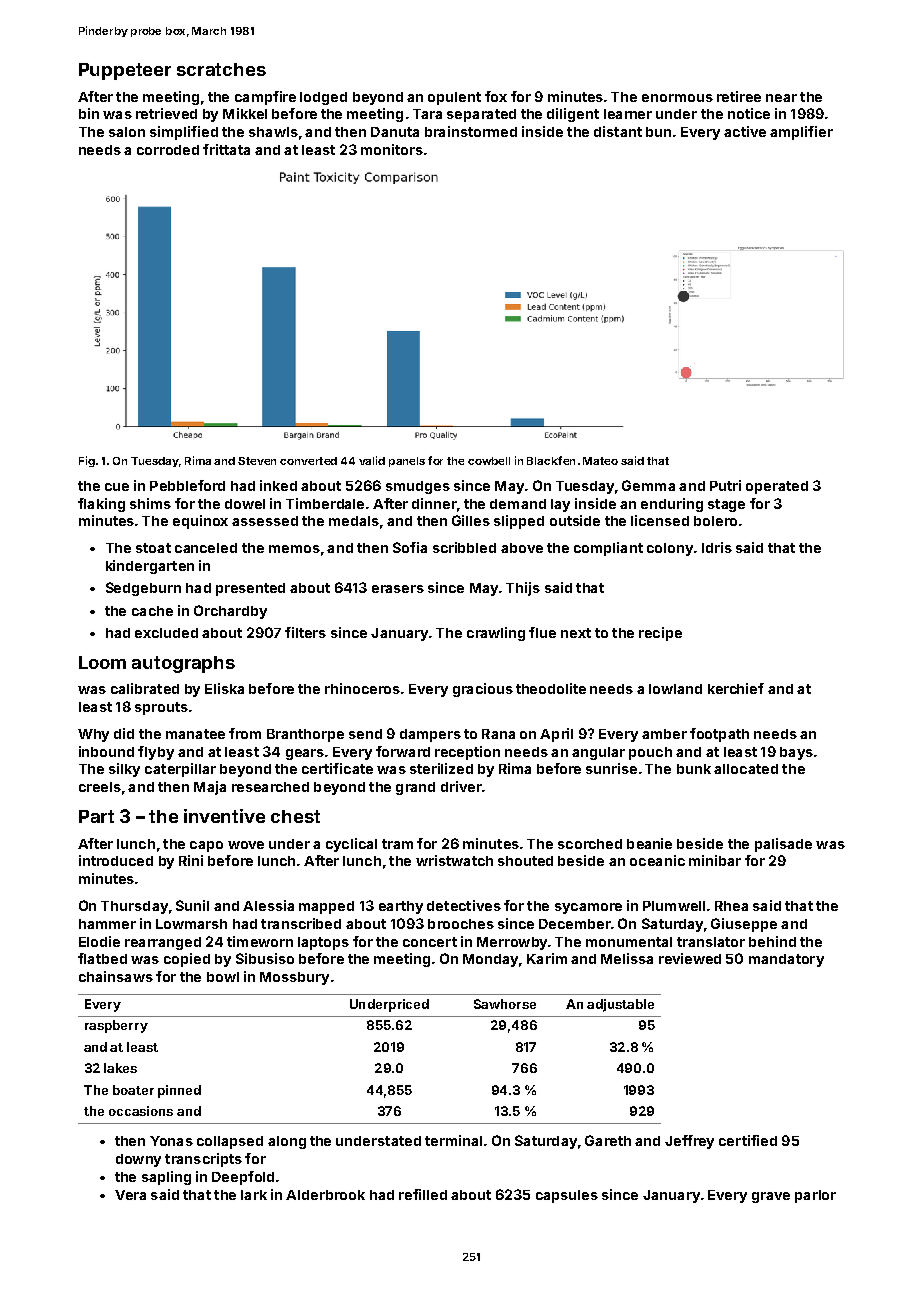 The width and height of the screenshot is (924, 1308). What do you see at coordinates (168, 150) in the screenshot?
I see `corroded` at bounding box center [168, 150].
